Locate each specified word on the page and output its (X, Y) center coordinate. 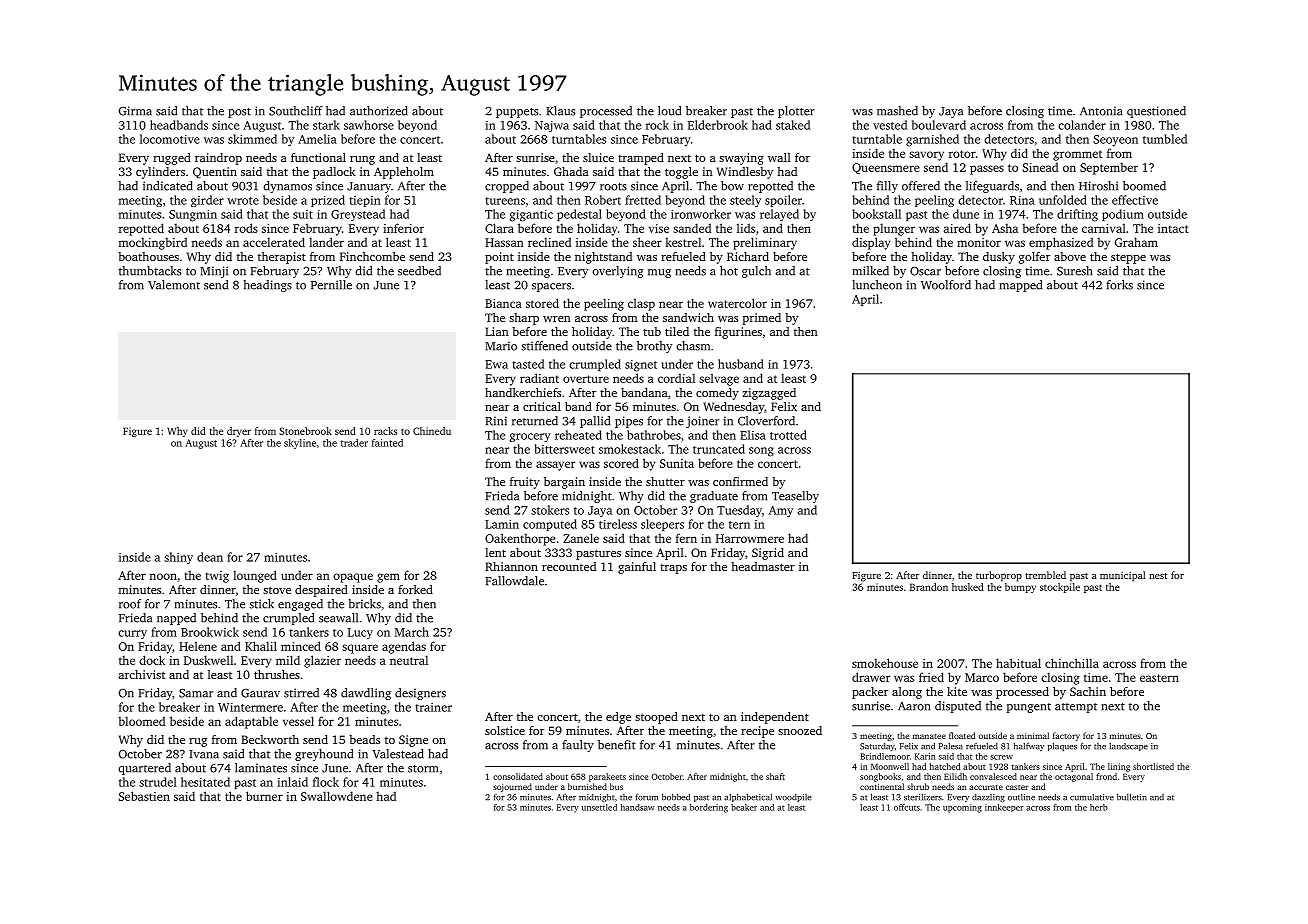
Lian (497, 331)
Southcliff (296, 111)
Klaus (560, 111)
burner (264, 796)
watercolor (737, 303)
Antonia (1101, 111)
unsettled (599, 807)
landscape (1128, 747)
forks (1119, 285)
